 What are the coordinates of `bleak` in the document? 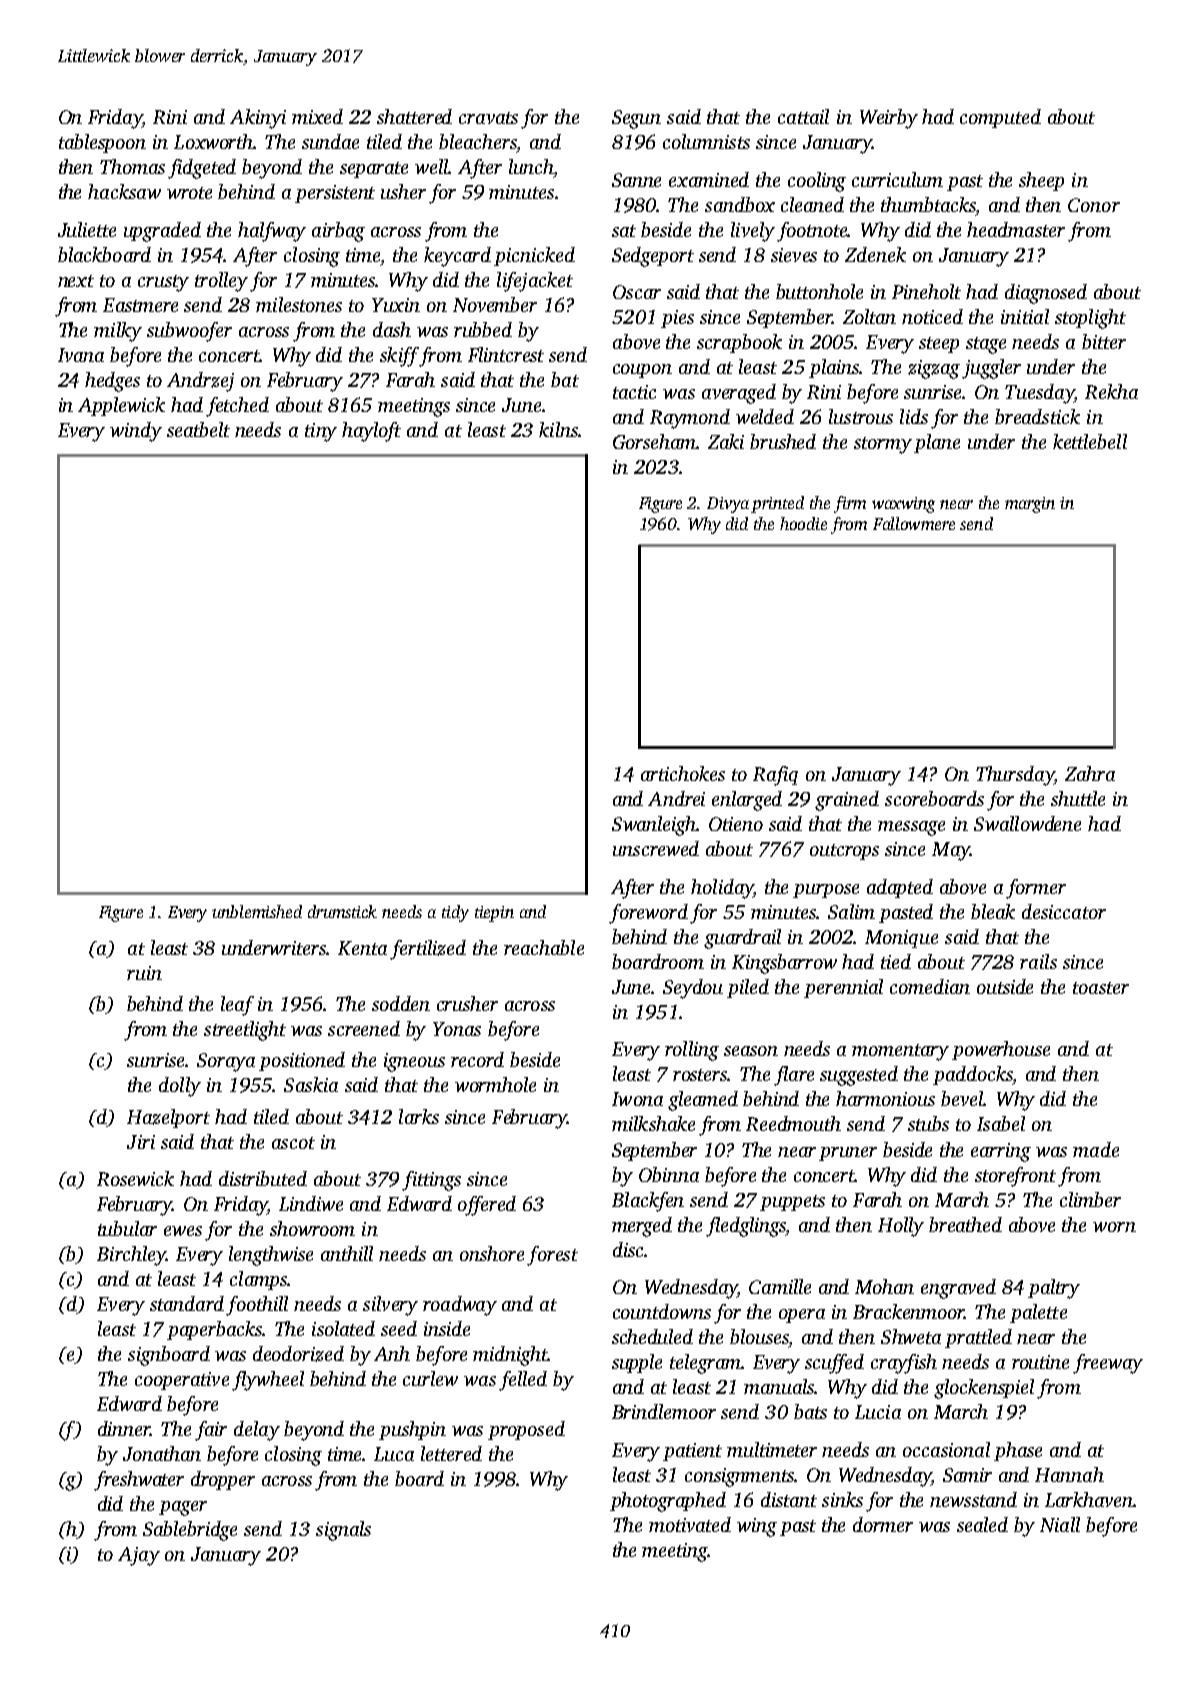 It's located at (993, 911).
